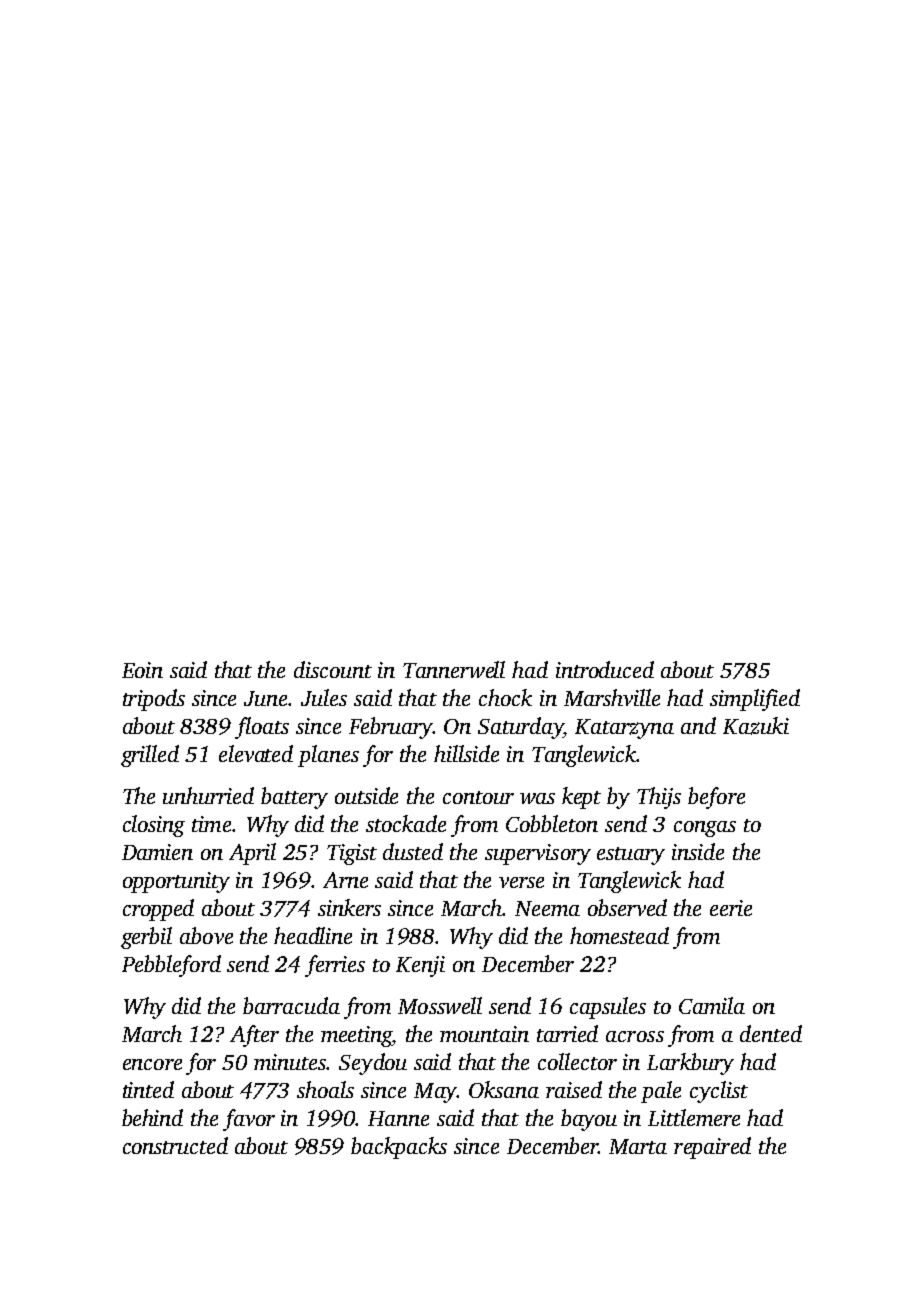 Image resolution: width=924 pixels, height=1311 pixels. Describe the element at coordinates (175, 1145) in the page. I see `constructed` at that location.
